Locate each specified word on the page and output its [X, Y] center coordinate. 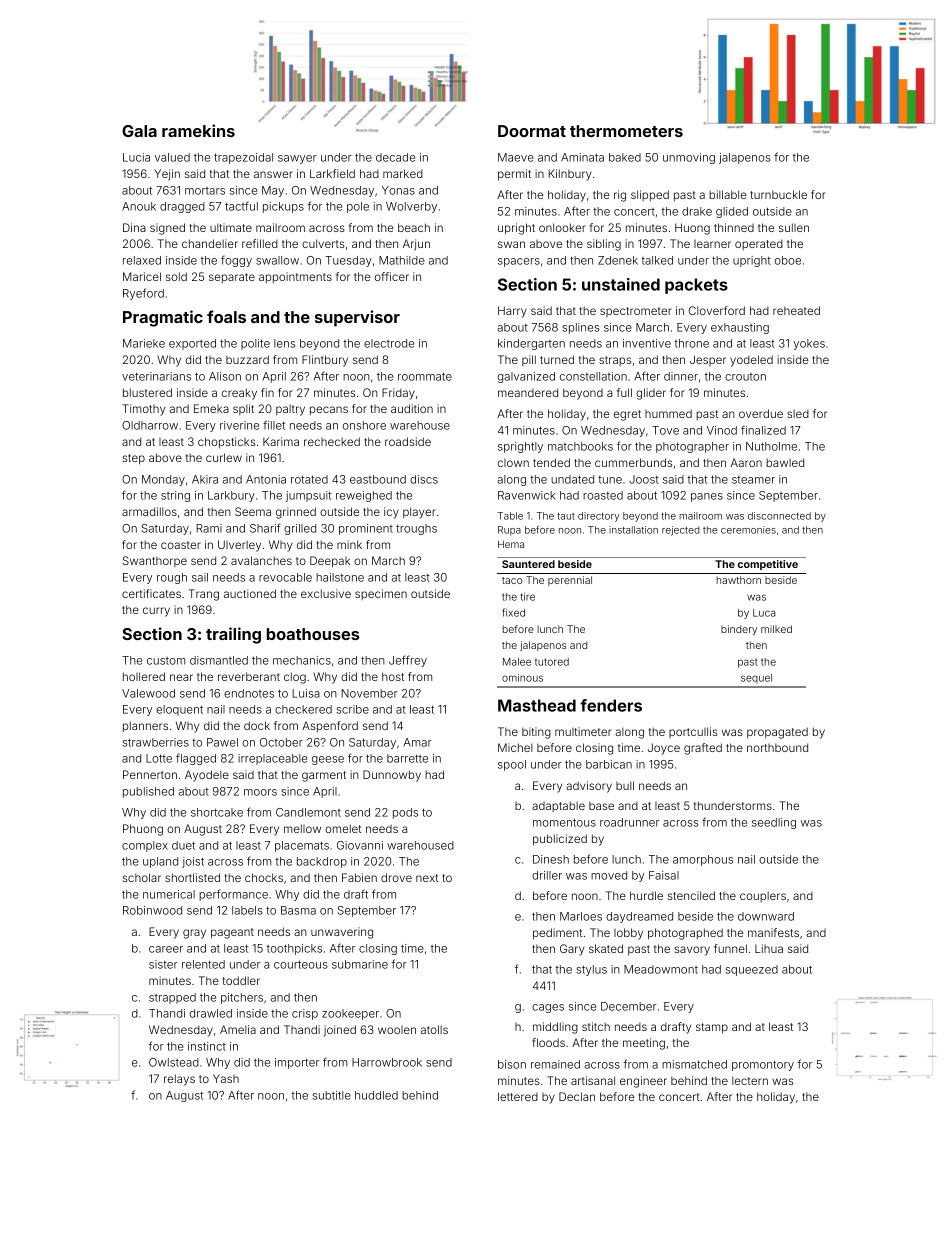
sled [798, 414]
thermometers [626, 131]
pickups [283, 207]
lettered [518, 1096]
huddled [376, 1095]
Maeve [516, 157]
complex [145, 846]
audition [412, 408]
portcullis [693, 732]
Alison [225, 376]
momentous [564, 822]
